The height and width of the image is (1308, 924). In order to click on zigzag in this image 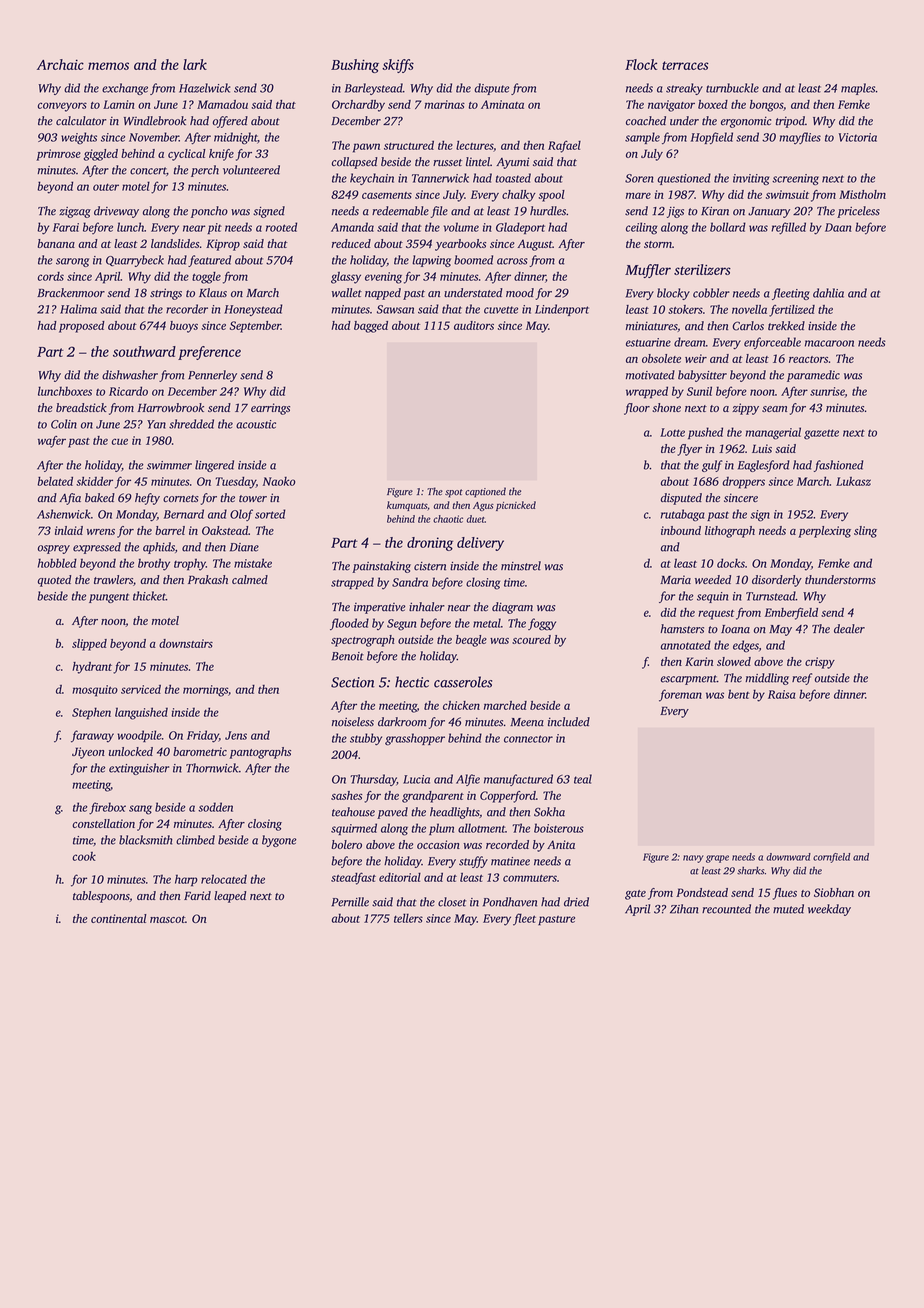, I will do `click(75, 212)`.
